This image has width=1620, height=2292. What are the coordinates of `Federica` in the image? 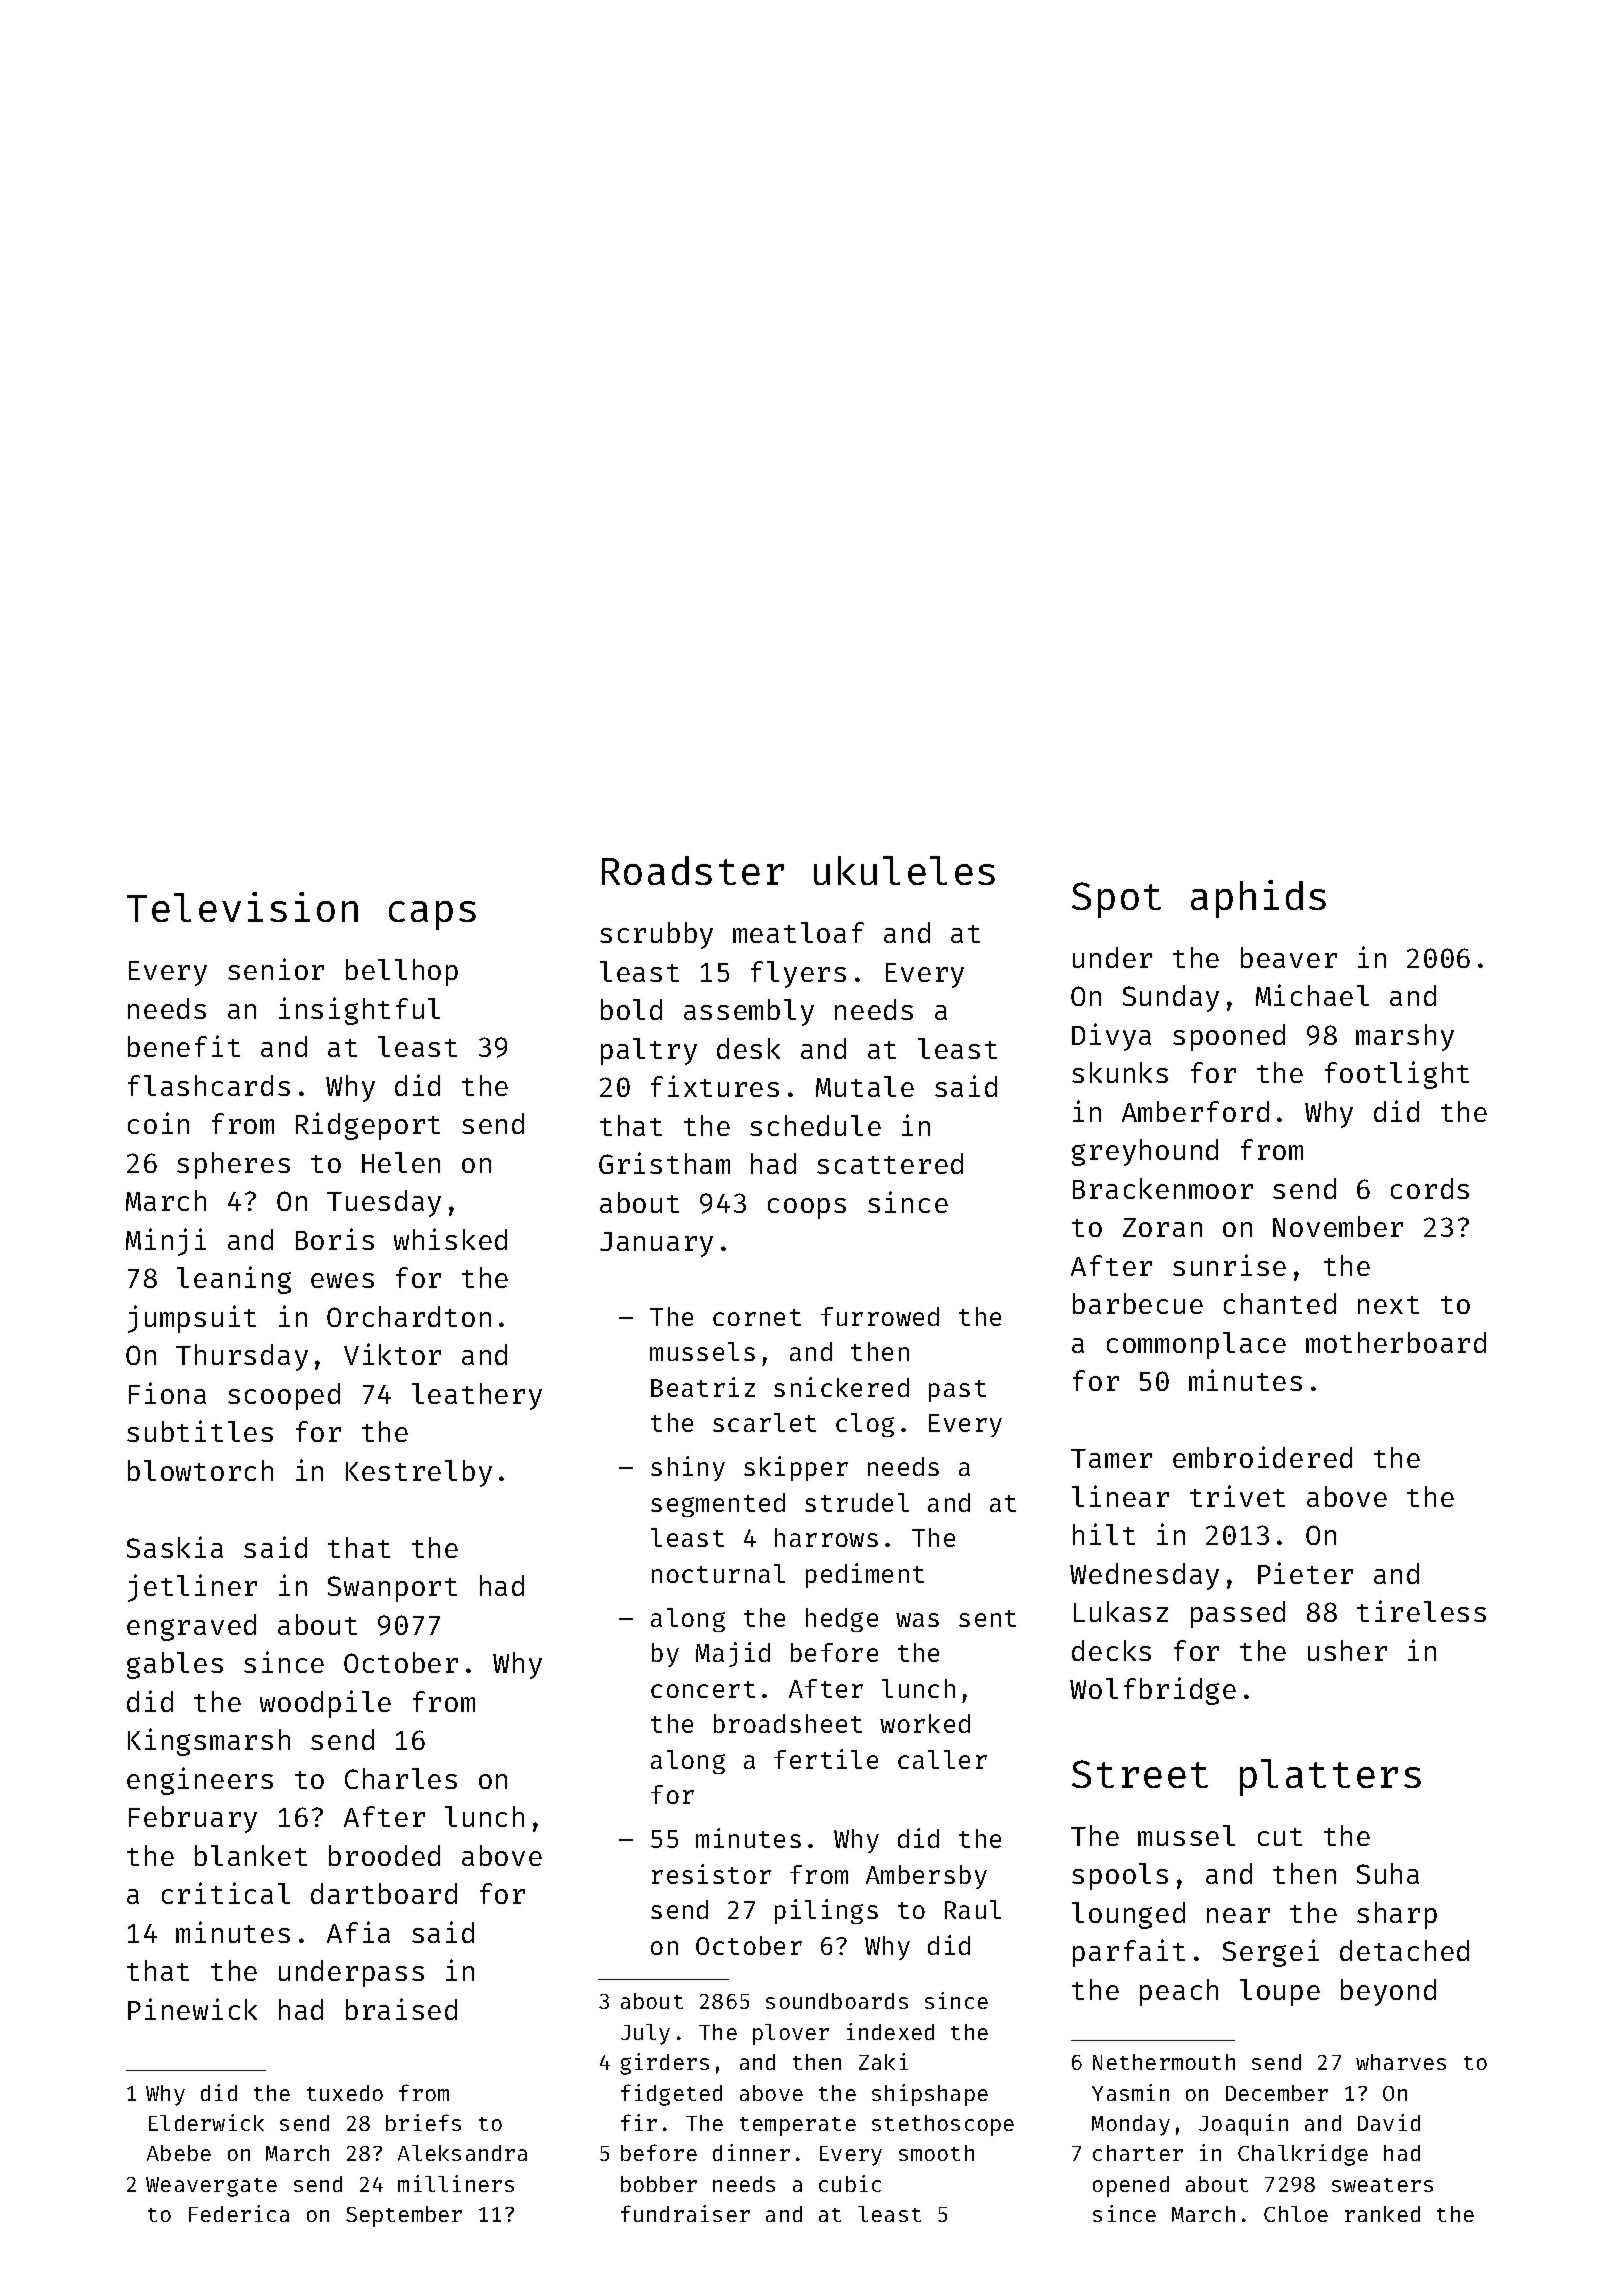 It's located at (239, 2213).
